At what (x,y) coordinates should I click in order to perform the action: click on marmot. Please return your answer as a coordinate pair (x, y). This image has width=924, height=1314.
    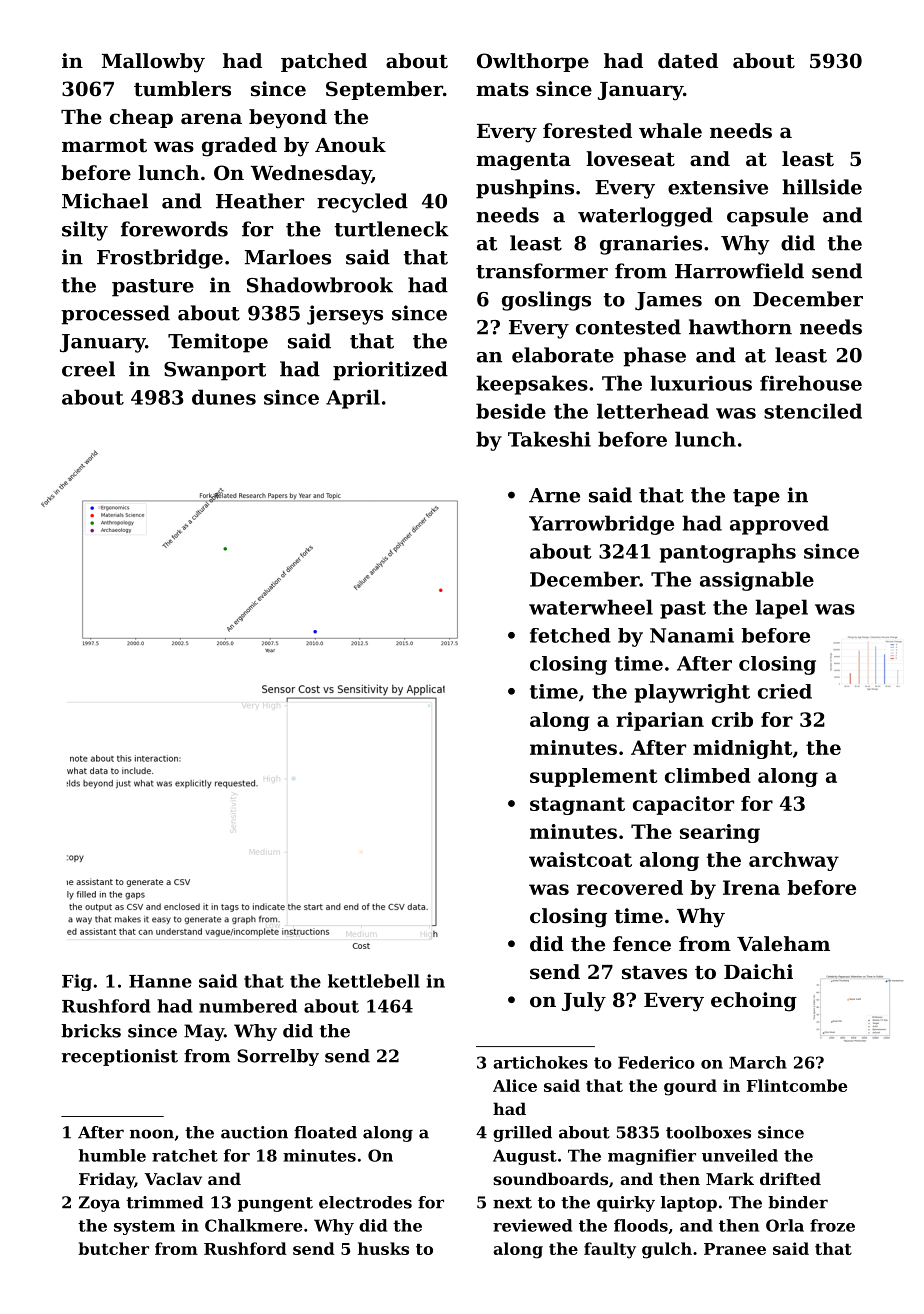
    Looking at the image, I should click on (104, 146).
